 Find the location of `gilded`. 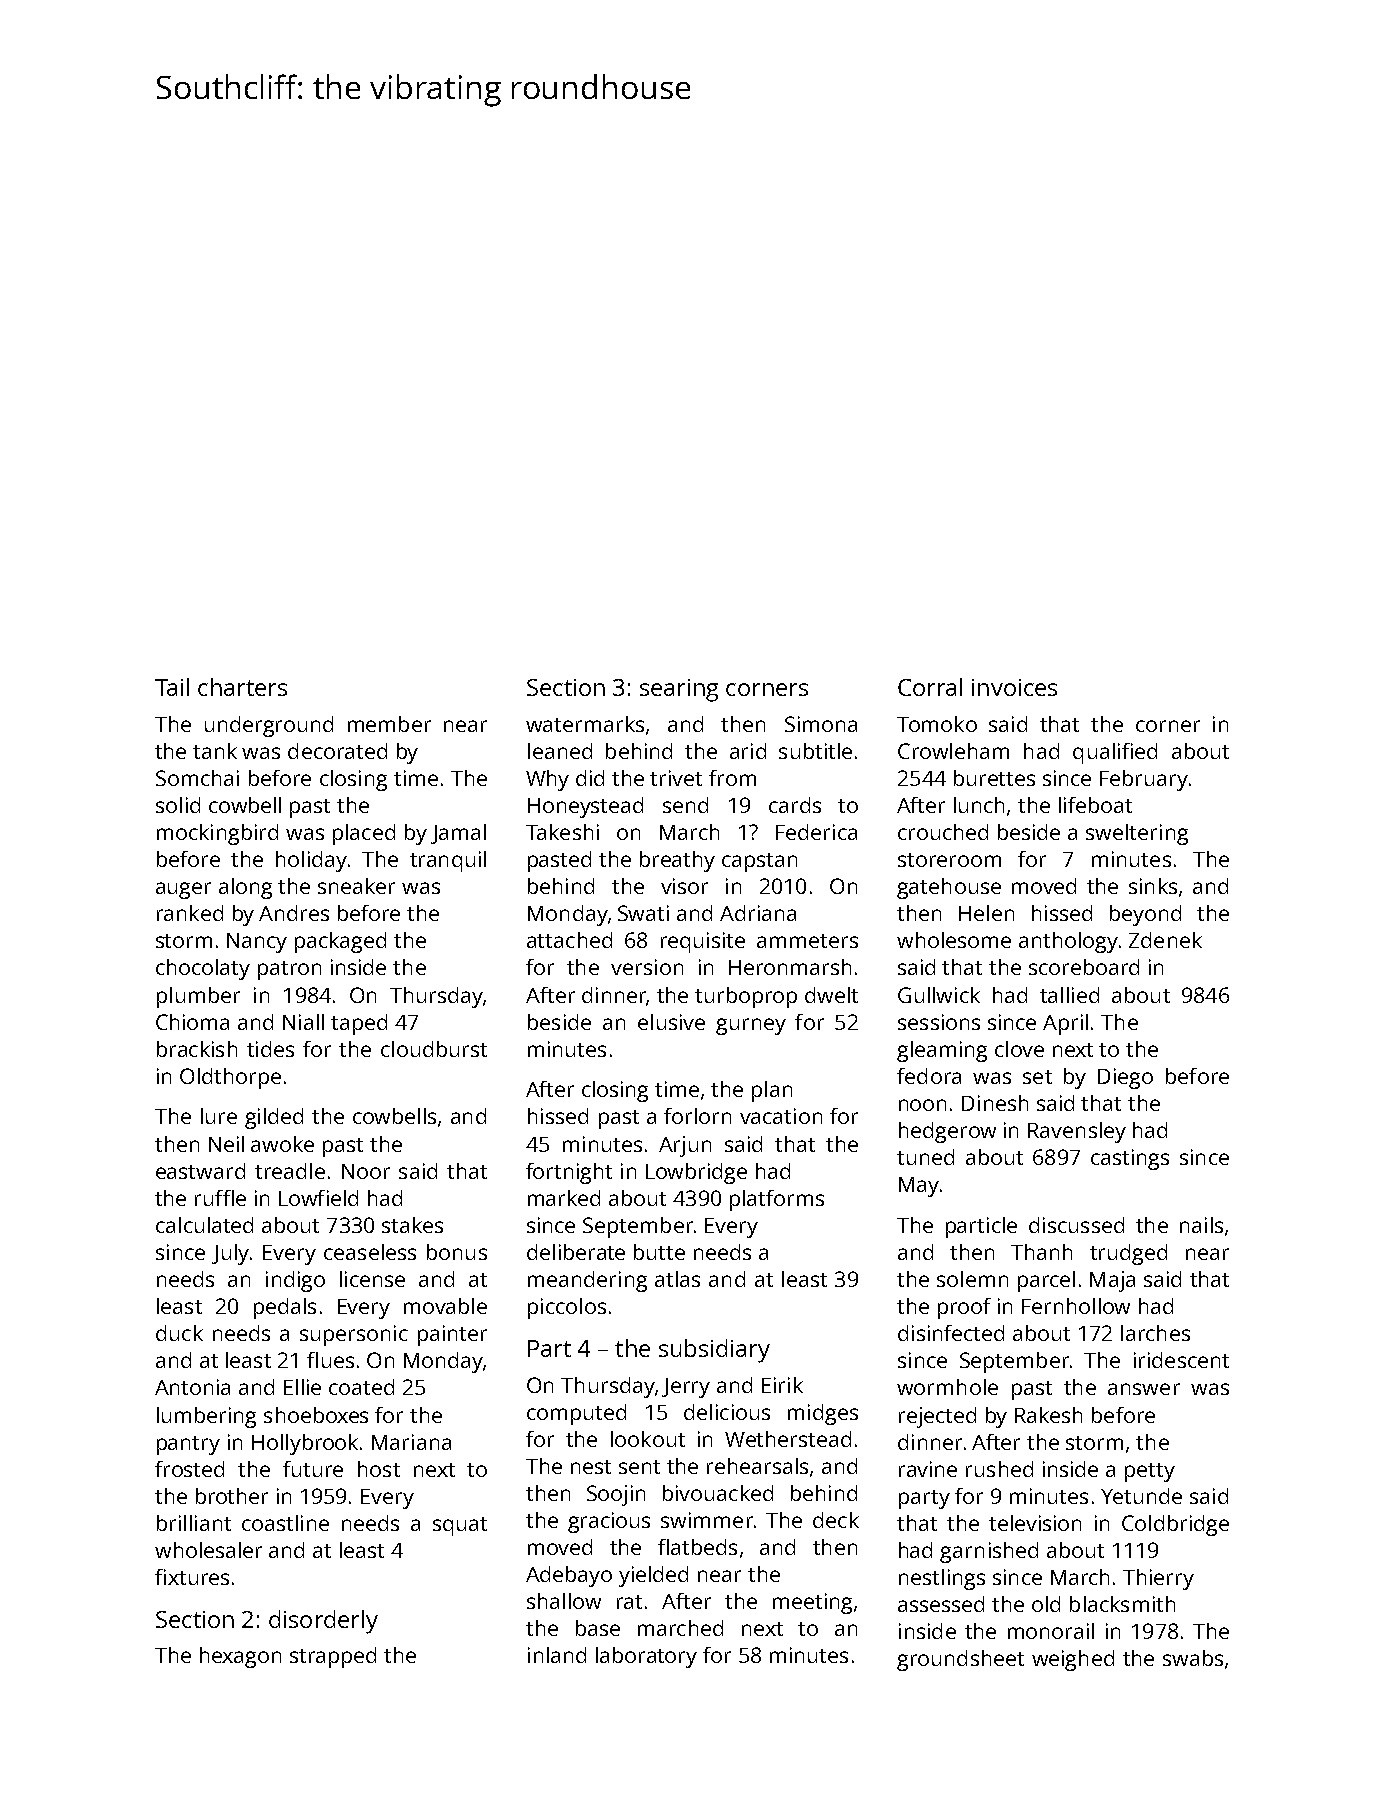

gilded is located at coordinates (274, 1118).
